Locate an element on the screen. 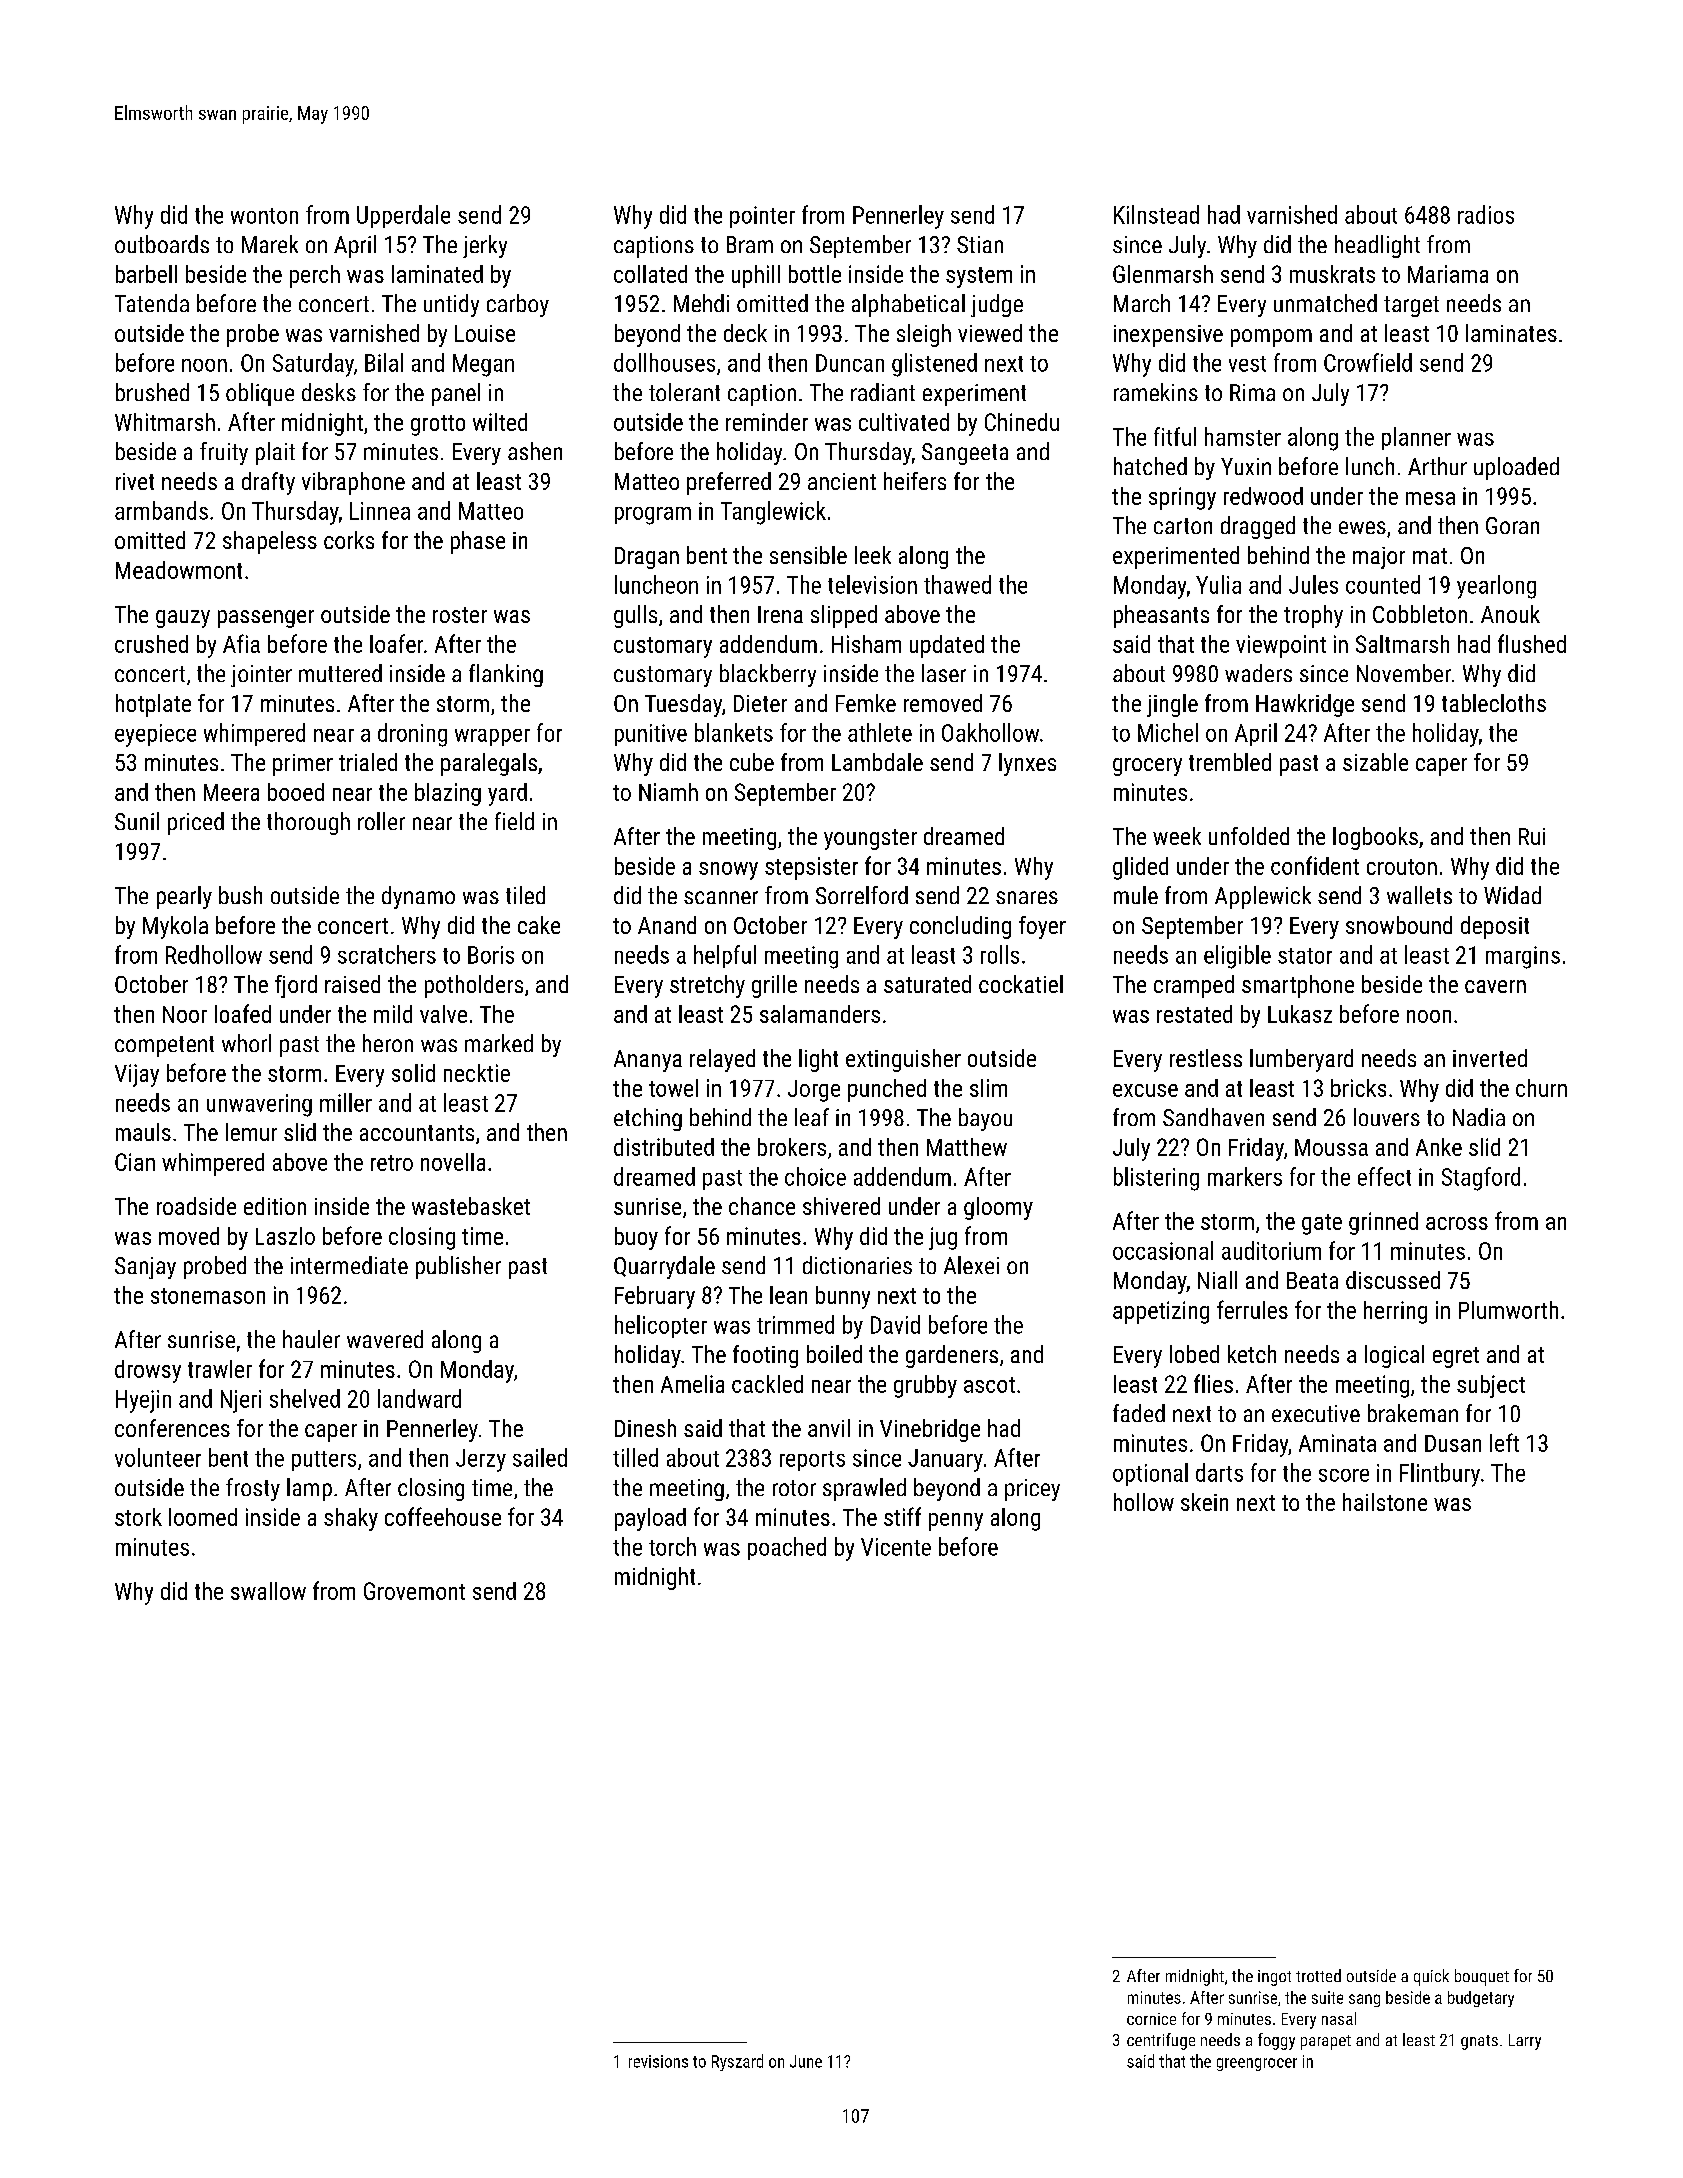 This screenshot has height=2178, width=1683. cockatiel is located at coordinates (1021, 984).
